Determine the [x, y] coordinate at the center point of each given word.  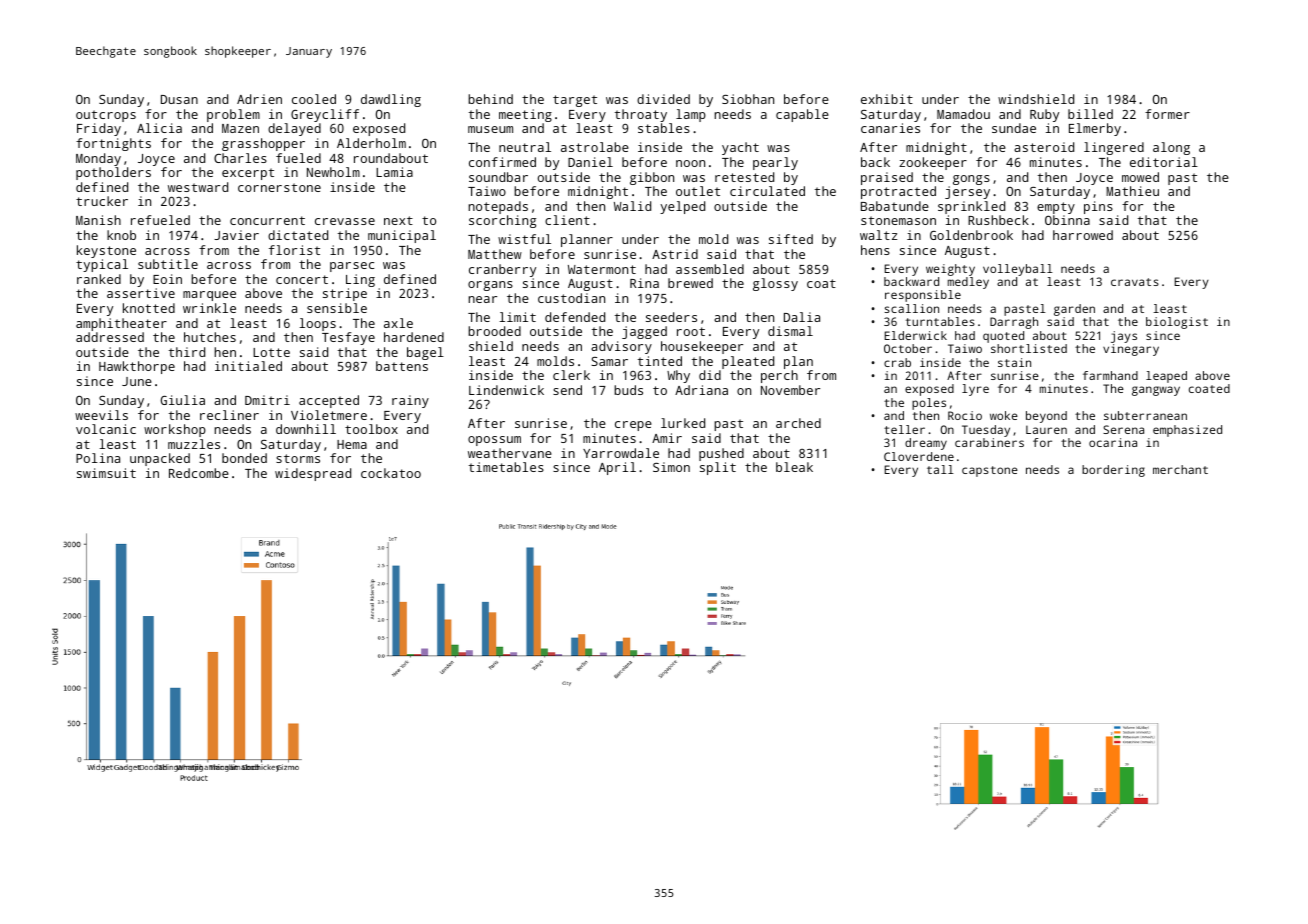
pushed [721, 454]
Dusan [179, 99]
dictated [298, 235]
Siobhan [748, 99]
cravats [1135, 282]
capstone [990, 471]
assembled [710, 269]
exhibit [887, 99]
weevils [101, 415]
